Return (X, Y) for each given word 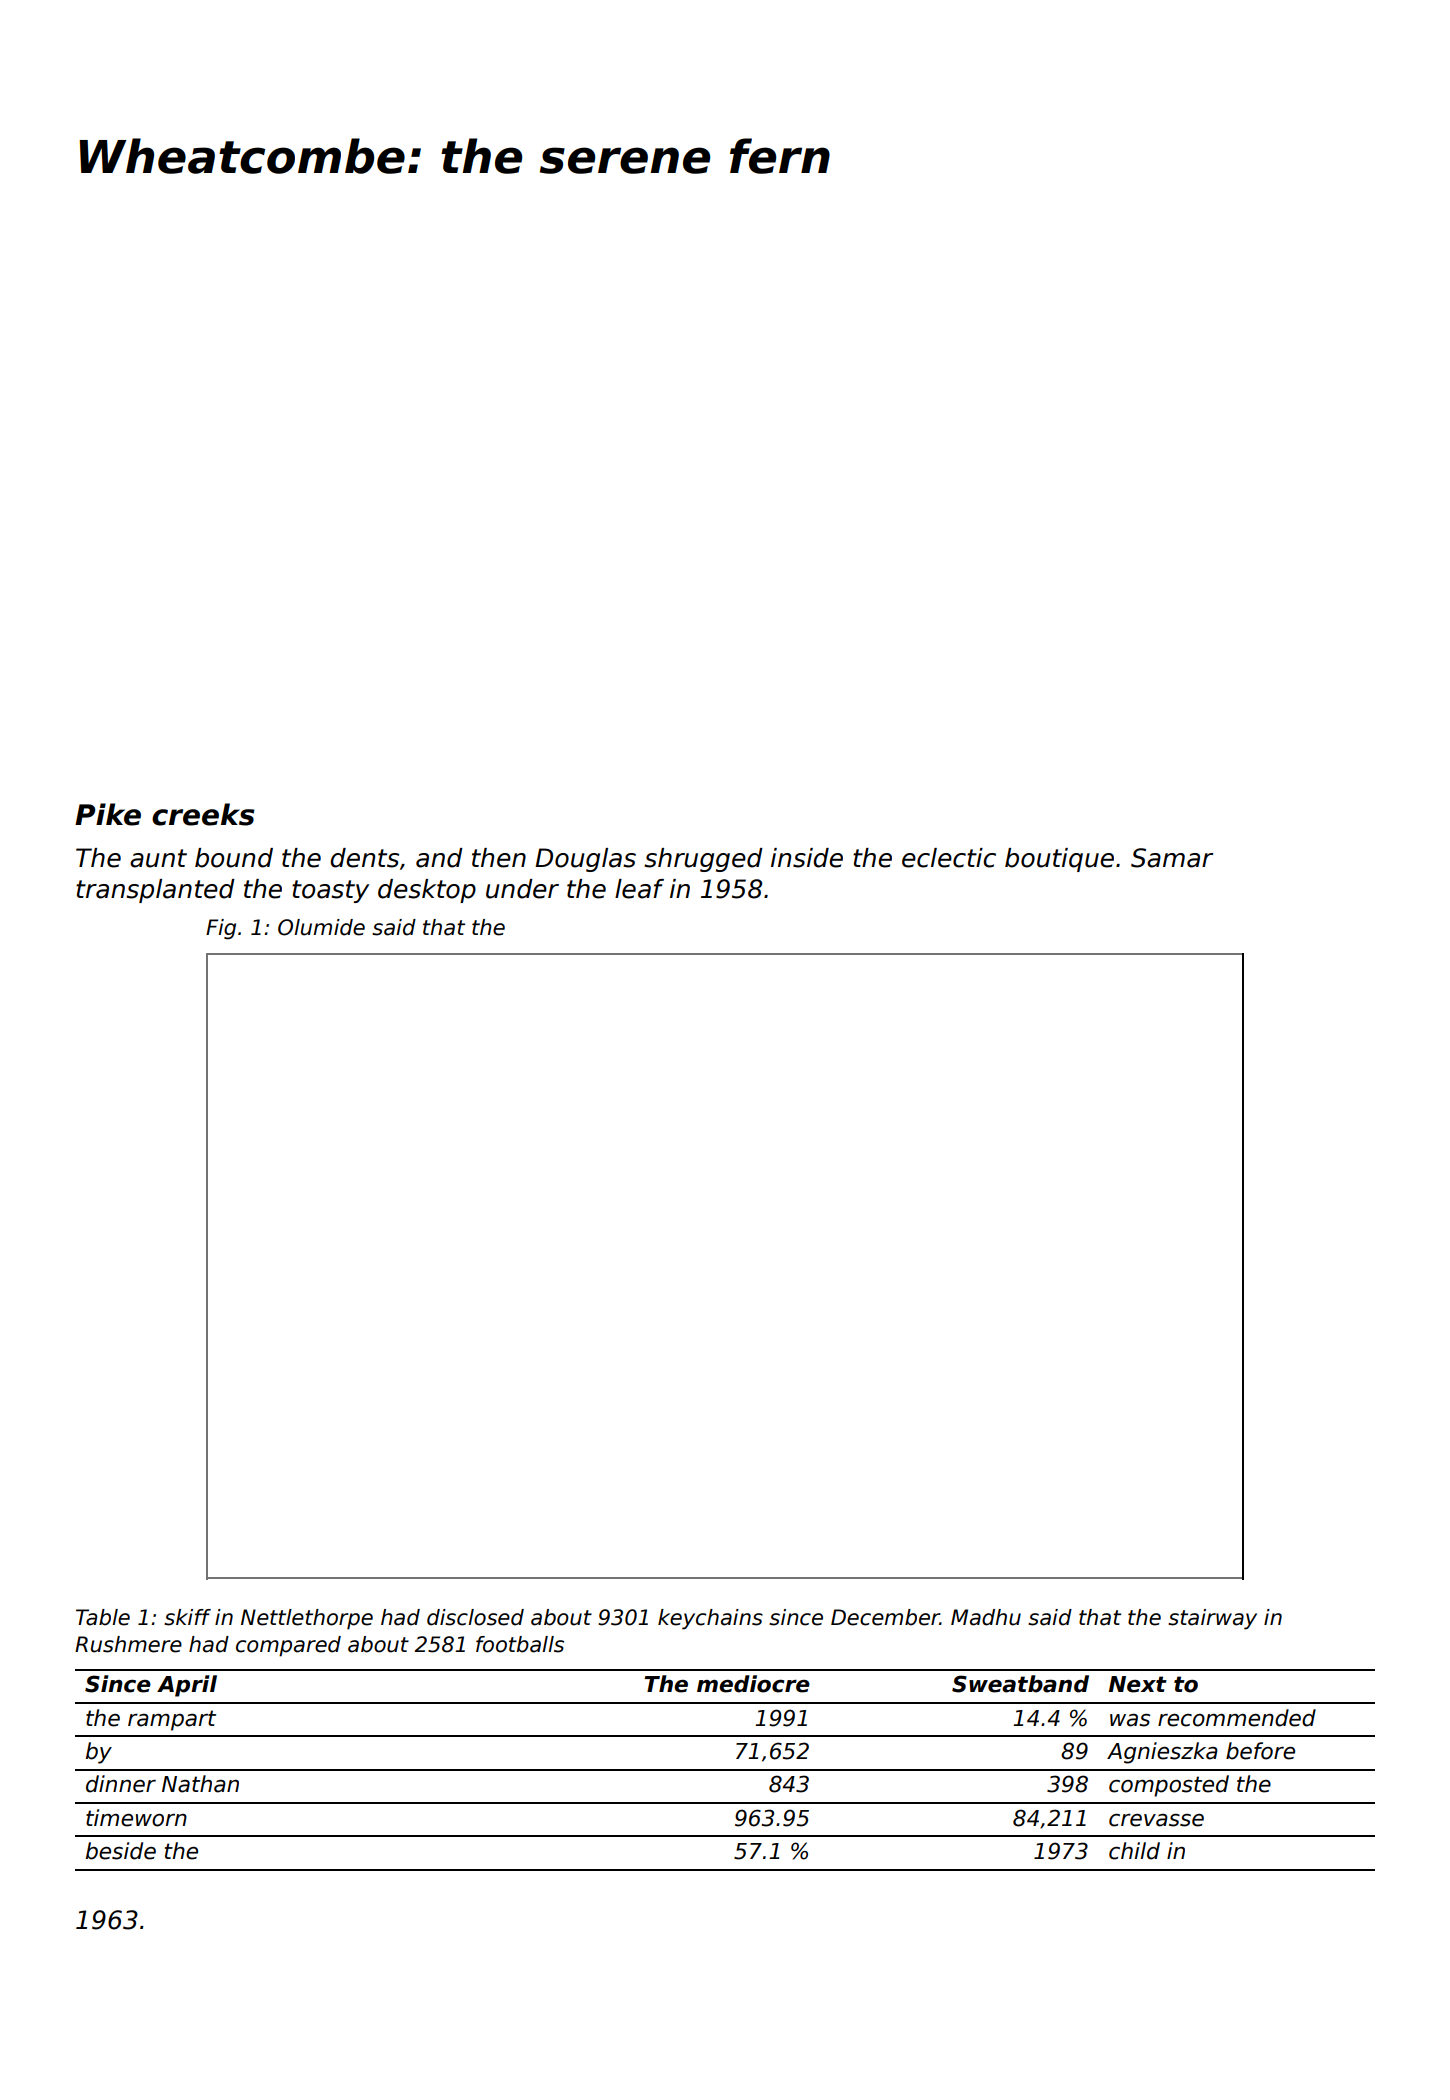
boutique (1059, 860)
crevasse (1156, 1820)
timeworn (136, 1818)
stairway (1212, 1619)
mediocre (753, 1684)
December (885, 1617)
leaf (639, 889)
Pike (108, 814)
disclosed (475, 1617)
